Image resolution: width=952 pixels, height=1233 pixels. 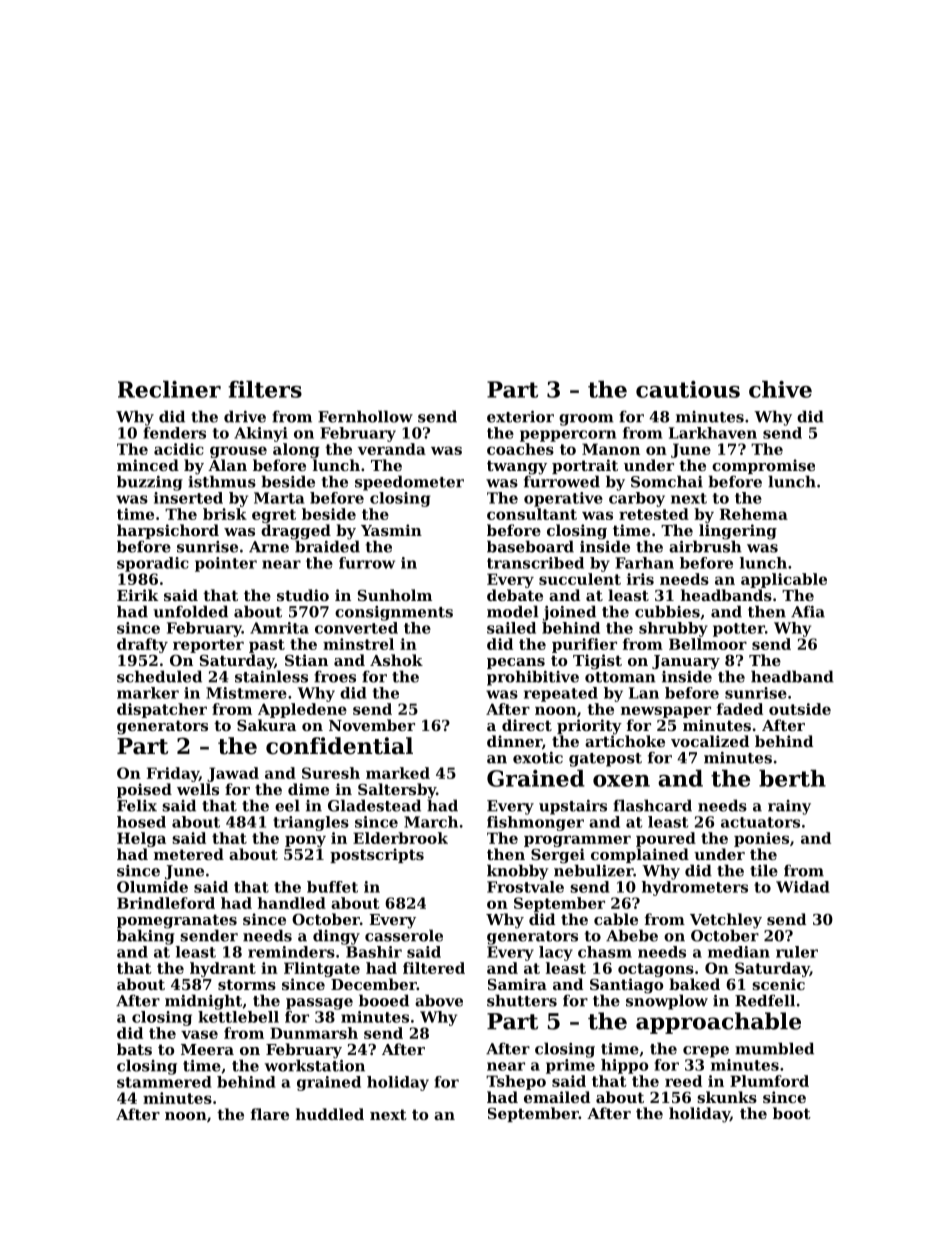 I want to click on exterior, so click(x=520, y=417).
